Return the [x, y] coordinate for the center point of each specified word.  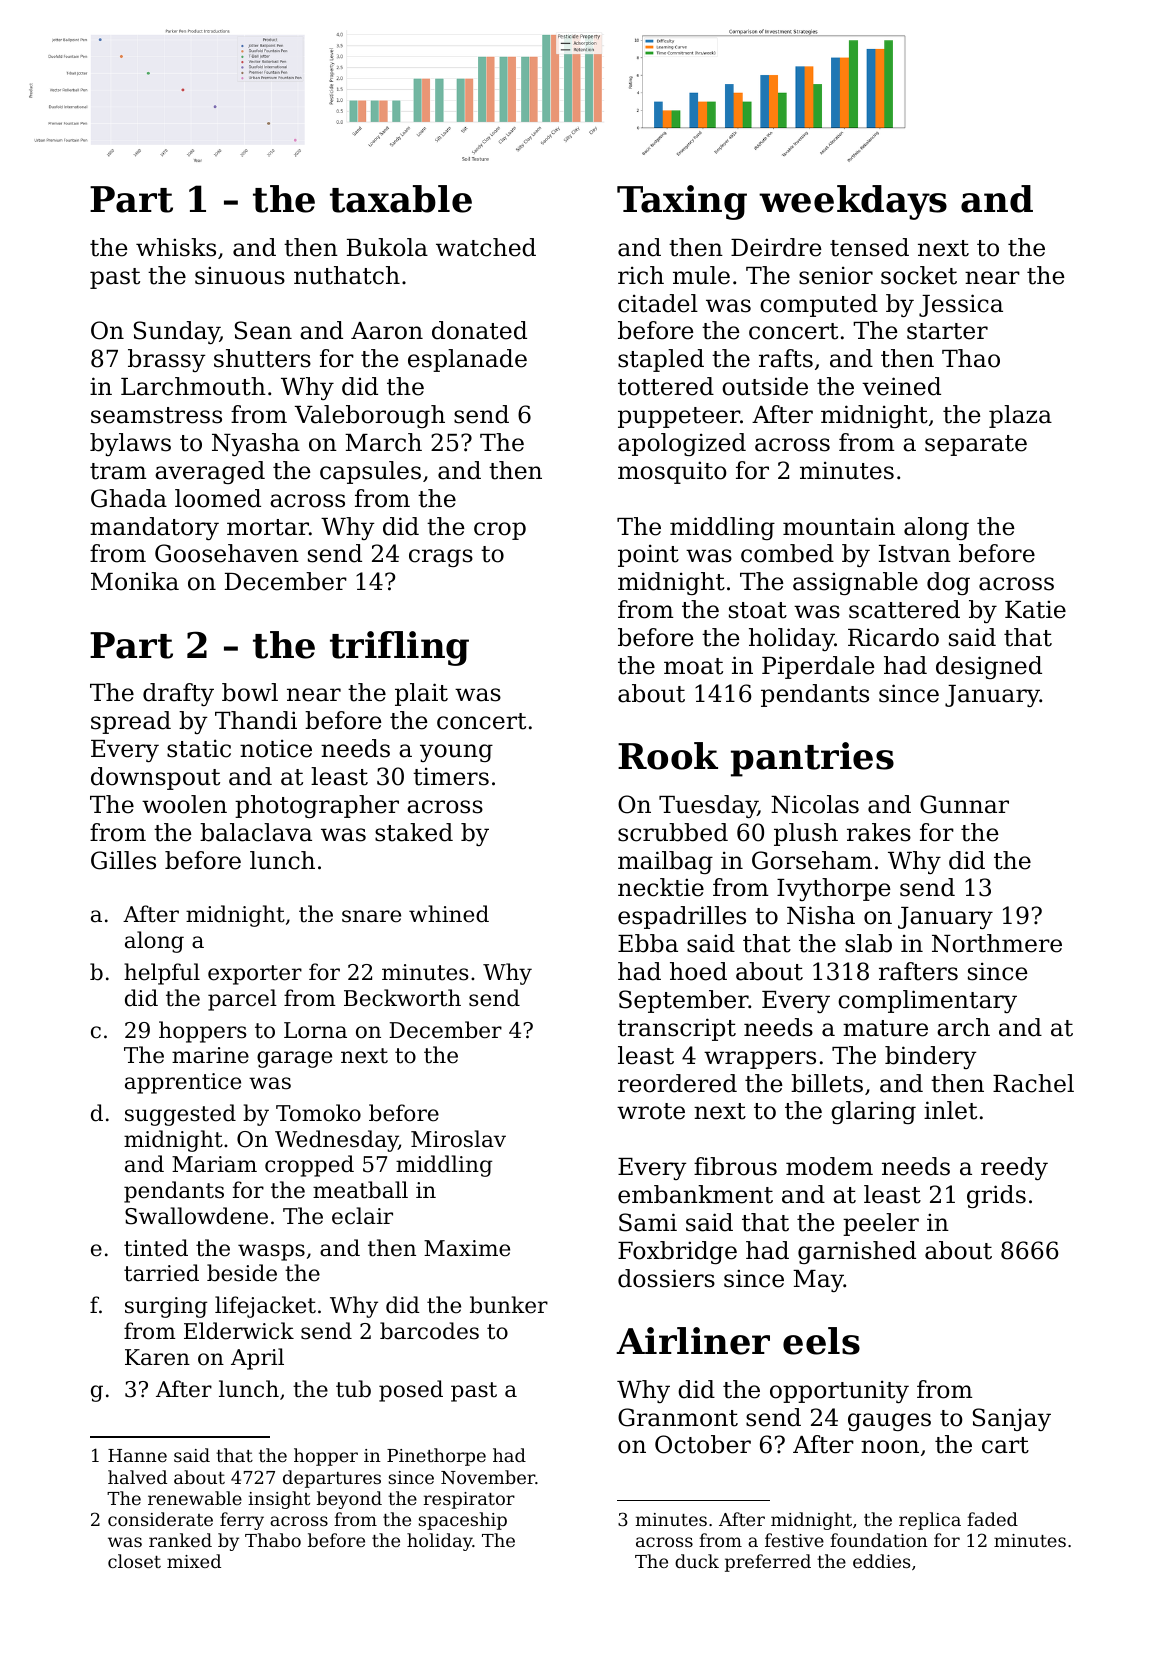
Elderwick [239, 1331]
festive [794, 1540]
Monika [135, 581]
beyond [349, 1500]
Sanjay [1012, 1419]
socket [919, 275]
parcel [242, 1000]
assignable [855, 583]
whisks [176, 247]
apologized [682, 444]
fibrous [735, 1166]
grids [996, 1196]
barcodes [429, 1331]
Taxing [682, 202]
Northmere [997, 943]
